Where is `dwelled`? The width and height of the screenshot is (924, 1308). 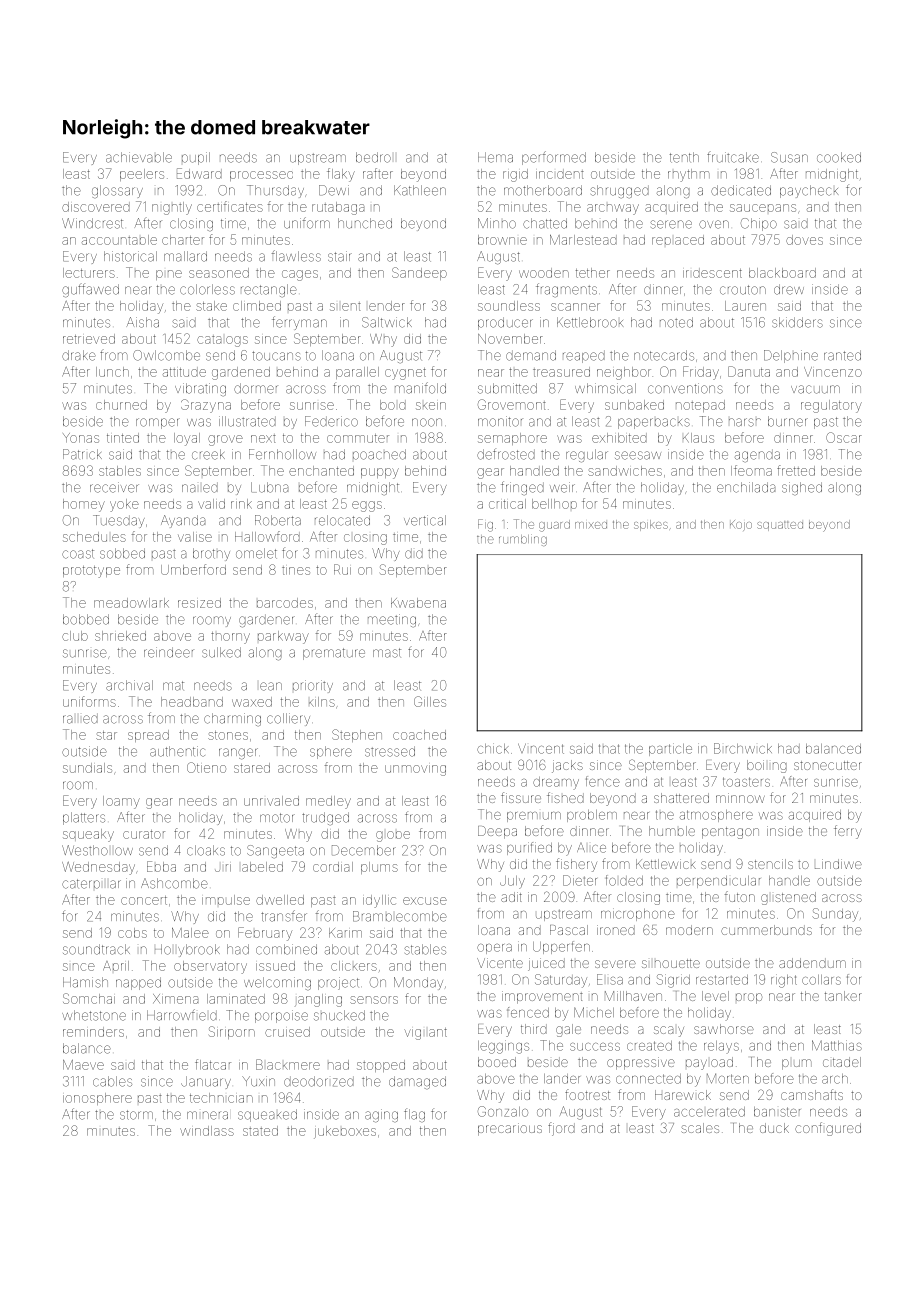 dwelled is located at coordinates (280, 900).
